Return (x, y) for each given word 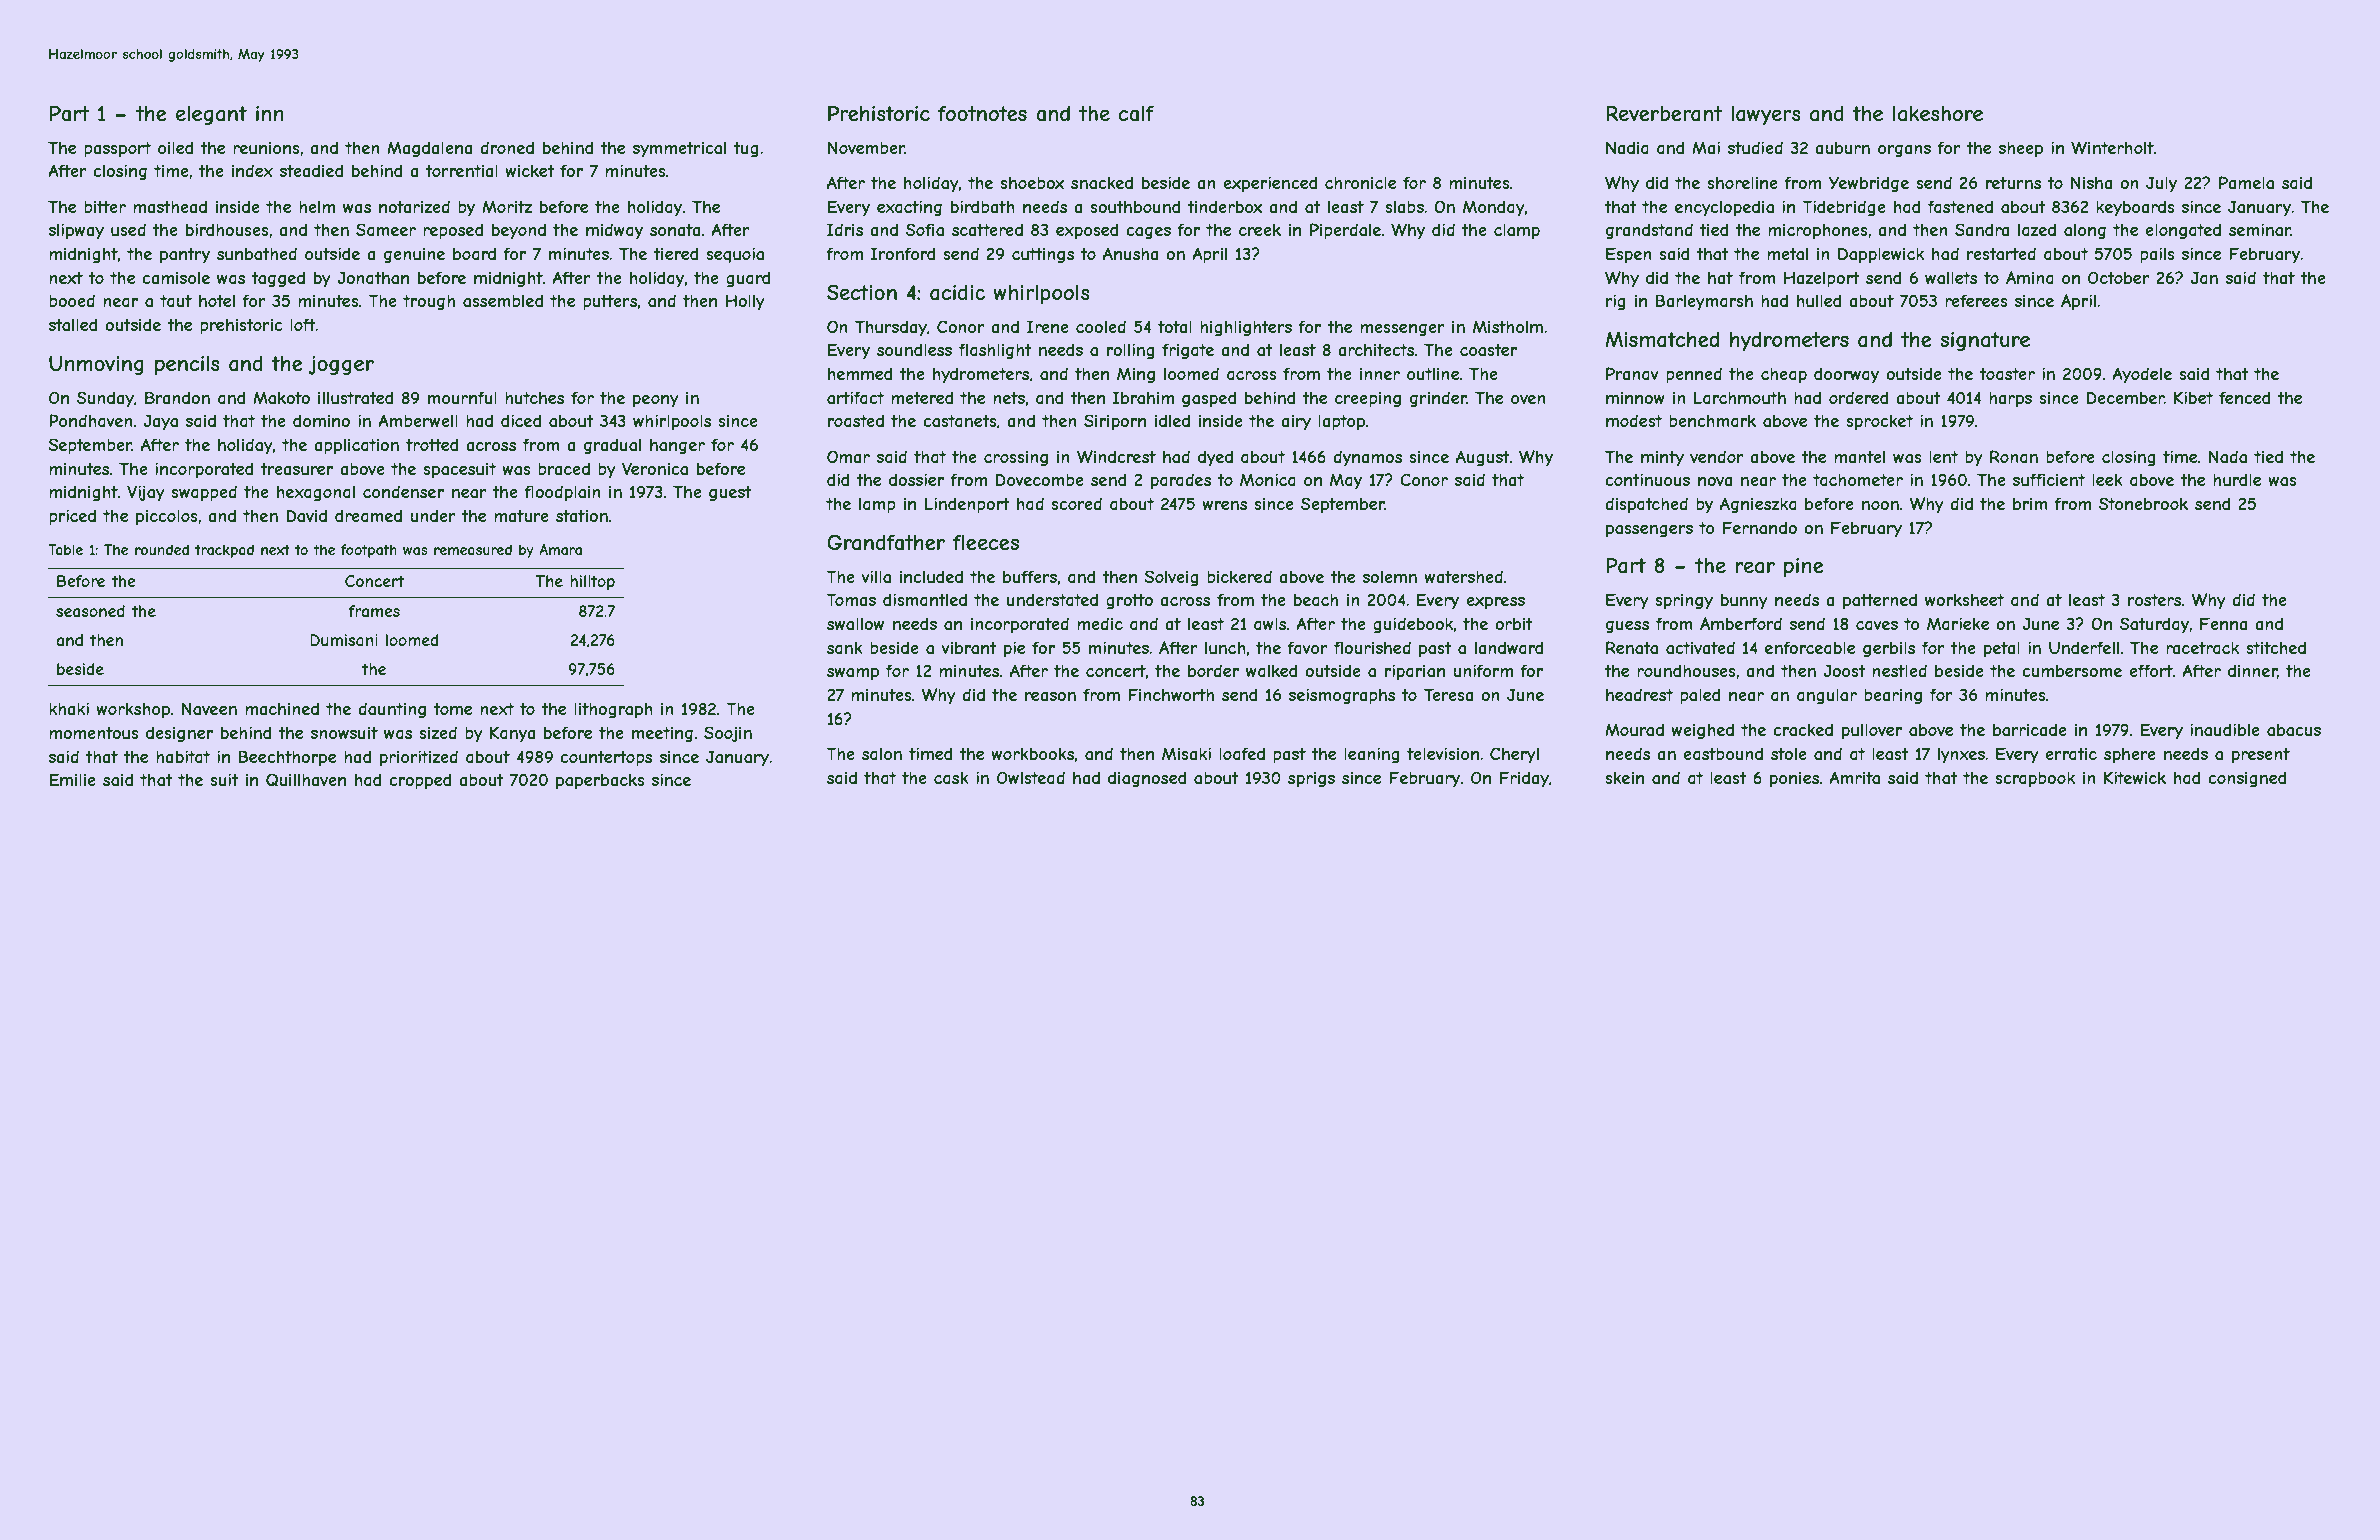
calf (1136, 114)
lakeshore (1938, 114)
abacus (2294, 730)
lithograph (613, 711)
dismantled (925, 599)
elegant (211, 115)
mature (521, 516)
